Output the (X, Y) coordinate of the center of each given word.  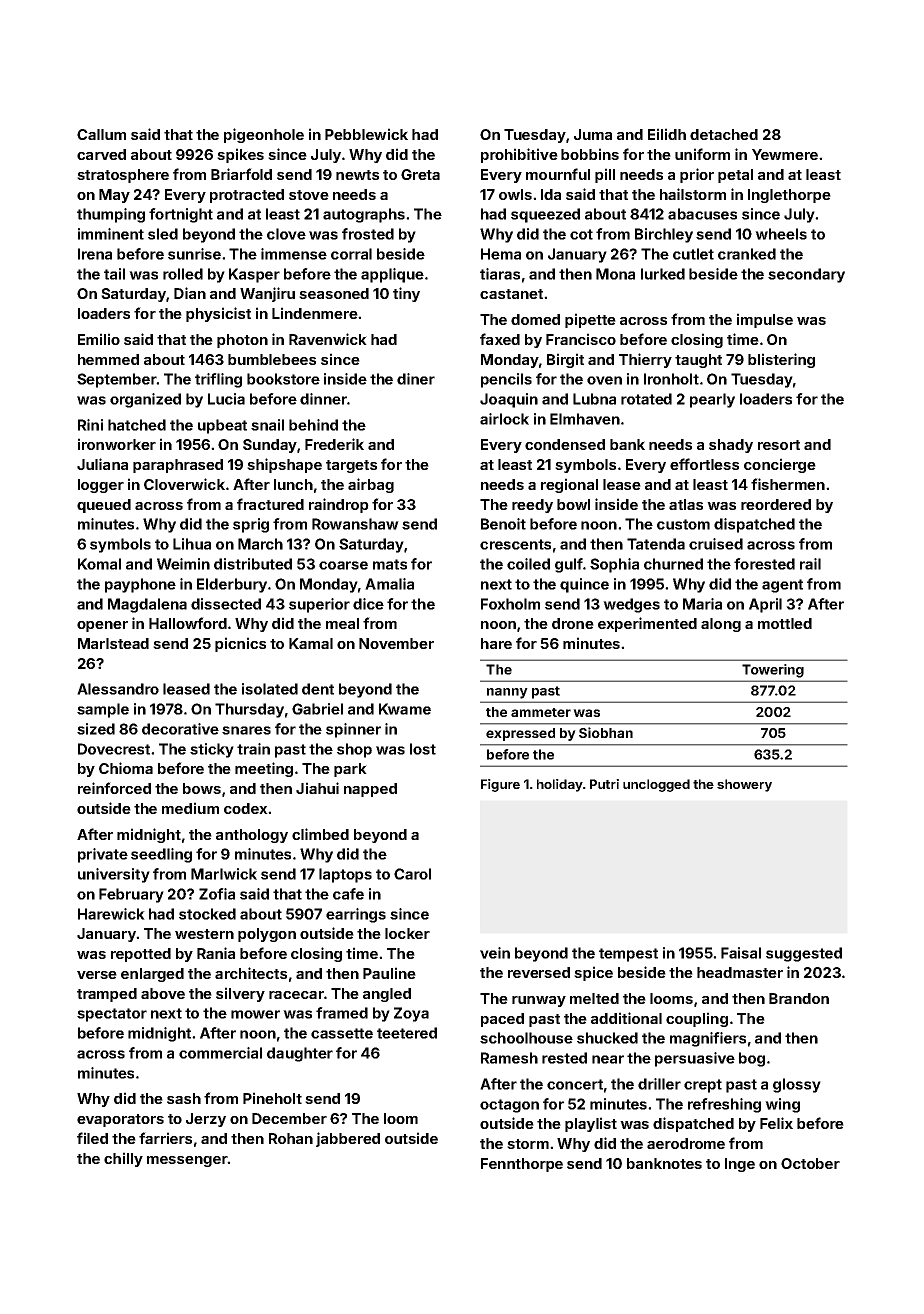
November (396, 643)
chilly (123, 1159)
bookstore (283, 379)
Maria (702, 604)
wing (782, 1105)
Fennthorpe (522, 1165)
